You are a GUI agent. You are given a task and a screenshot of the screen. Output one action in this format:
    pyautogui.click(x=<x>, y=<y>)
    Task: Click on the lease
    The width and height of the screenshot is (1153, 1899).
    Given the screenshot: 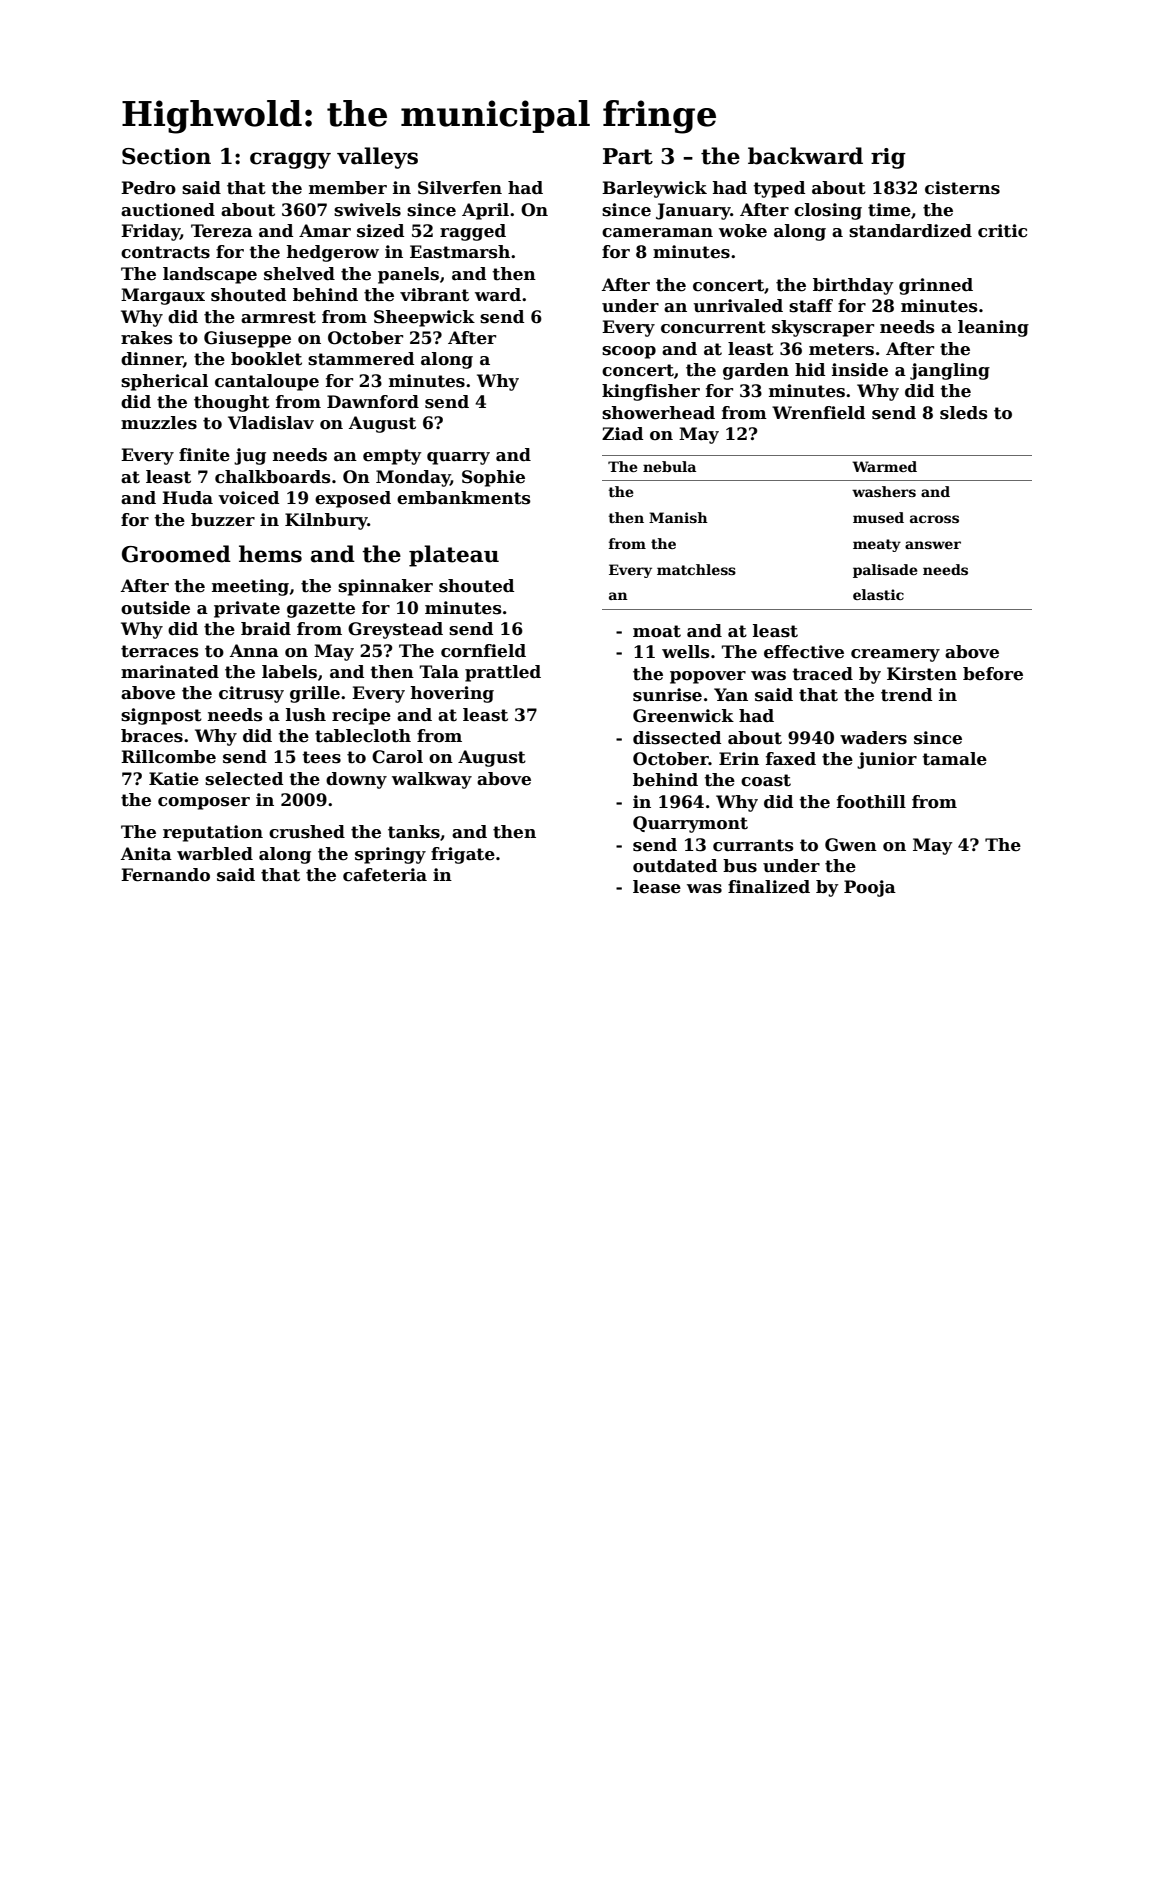 What is the action you would take?
    pyautogui.click(x=657, y=887)
